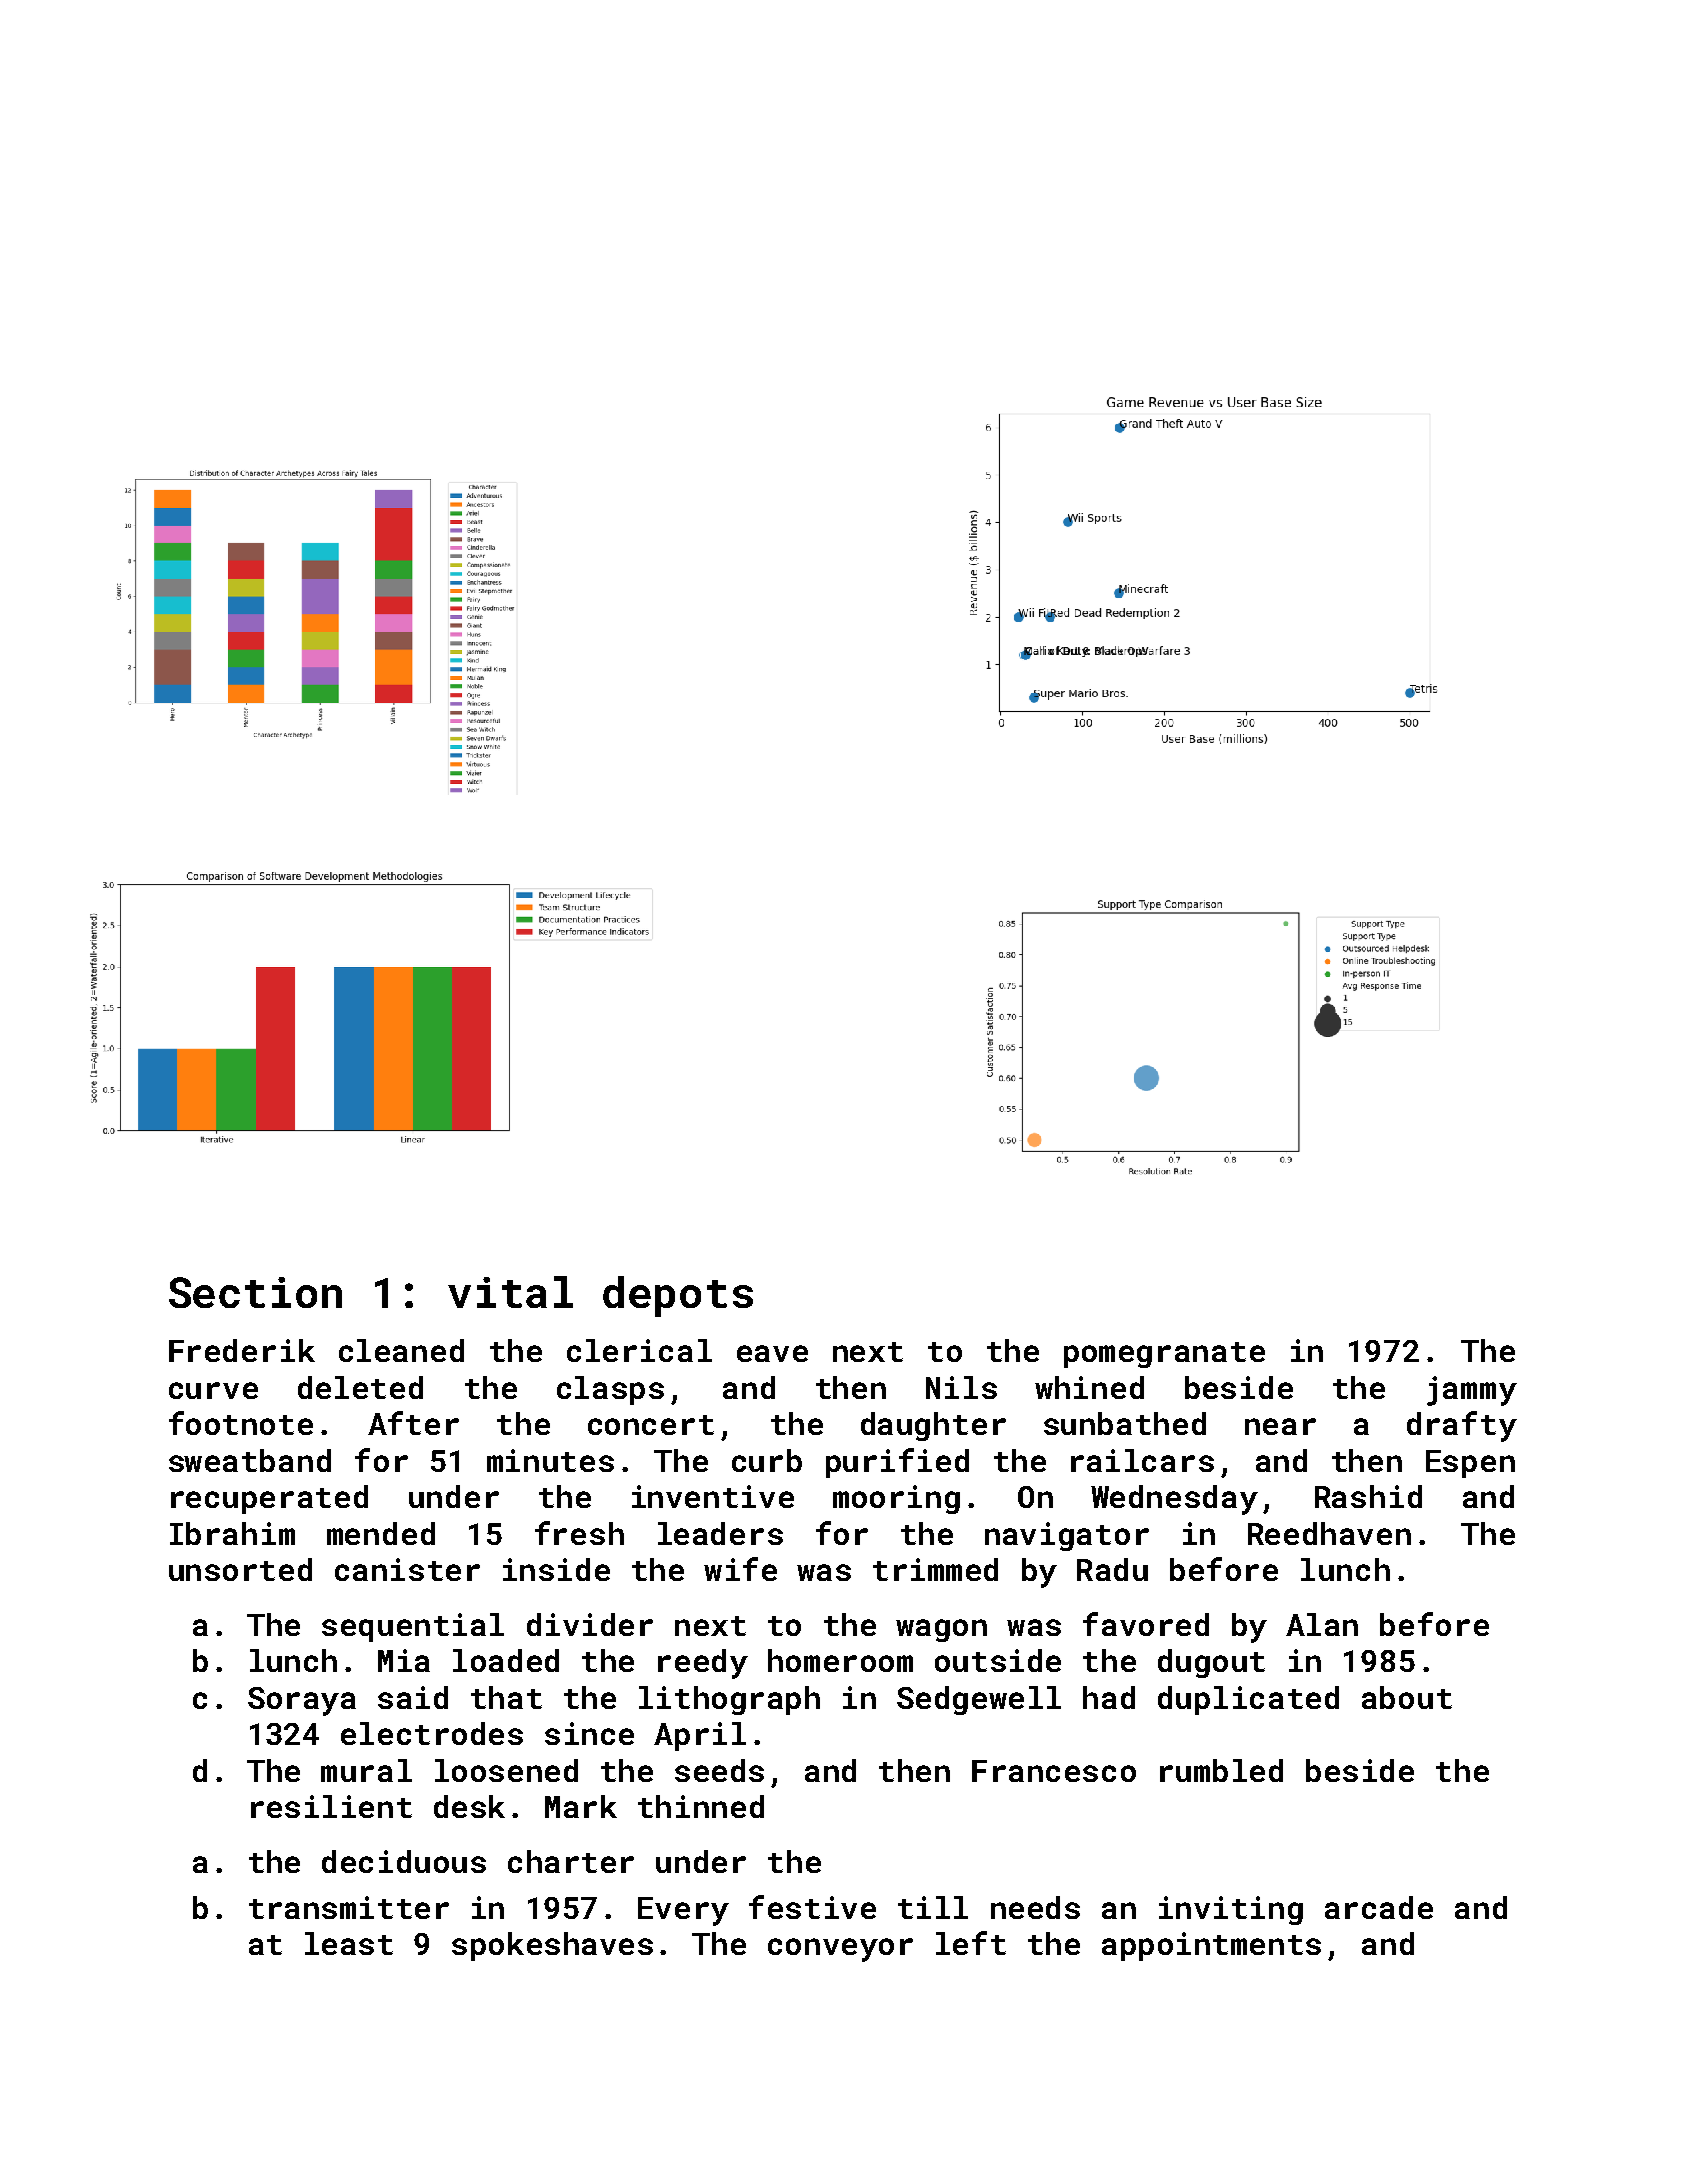 The height and width of the page is (2178, 1683). Describe the element at coordinates (255, 1292) in the page. I see `Section` at that location.
